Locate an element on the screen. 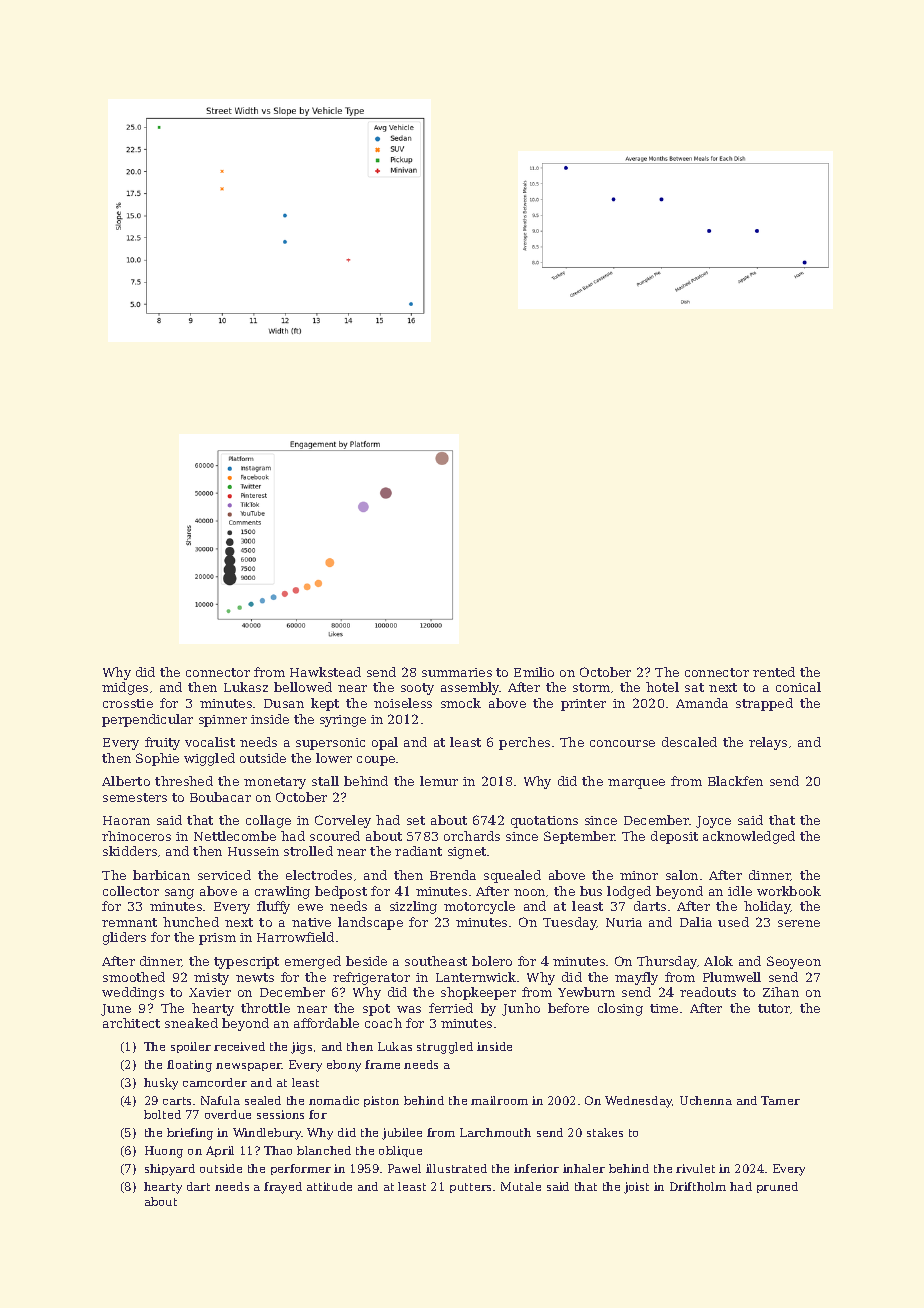 This screenshot has width=924, height=1308. barbican is located at coordinates (161, 875).
